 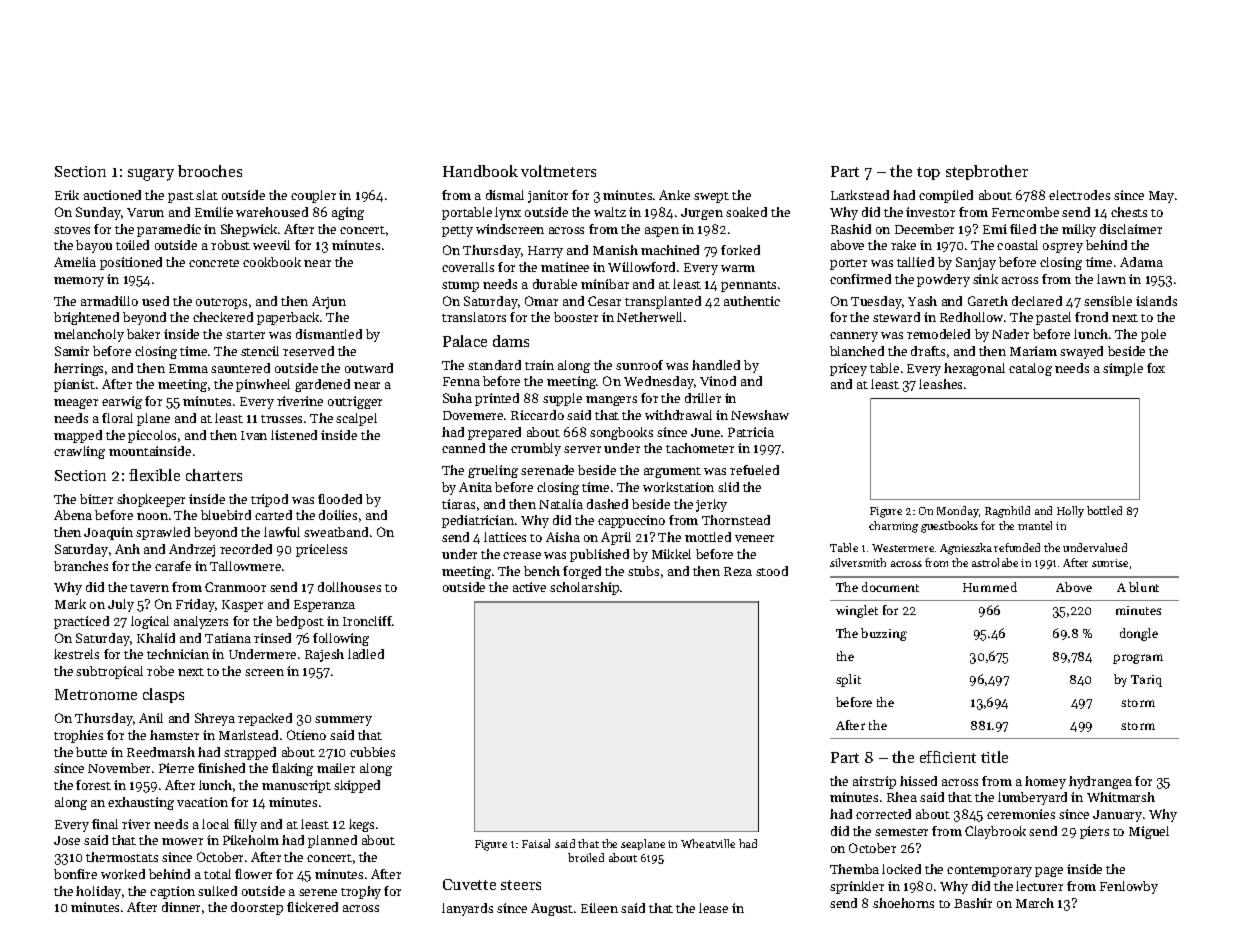 What do you see at coordinates (738, 571) in the image?
I see `Reza` at bounding box center [738, 571].
